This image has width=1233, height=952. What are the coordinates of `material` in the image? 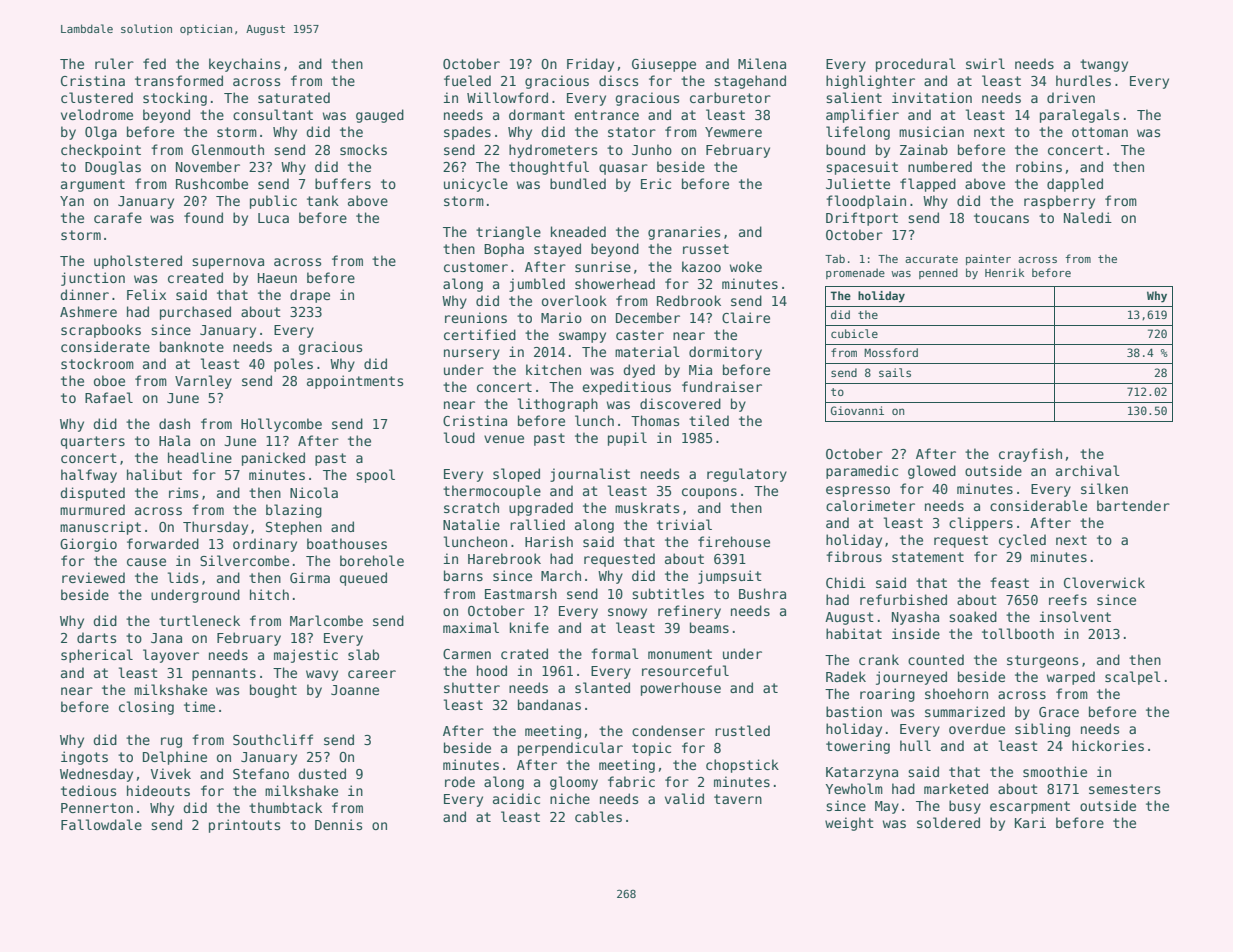 It's located at (647, 351).
